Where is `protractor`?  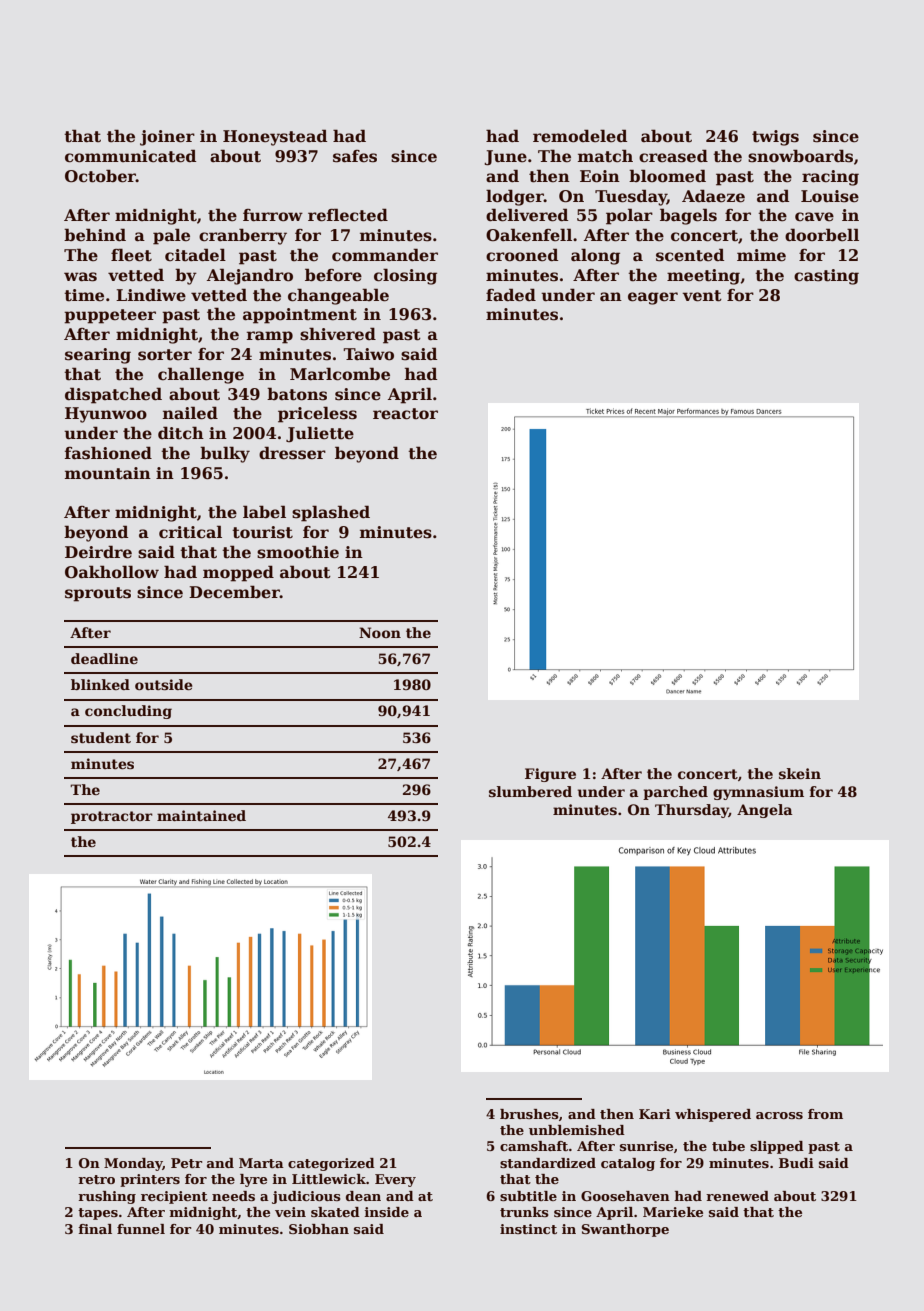 protractor is located at coordinates (112, 817).
